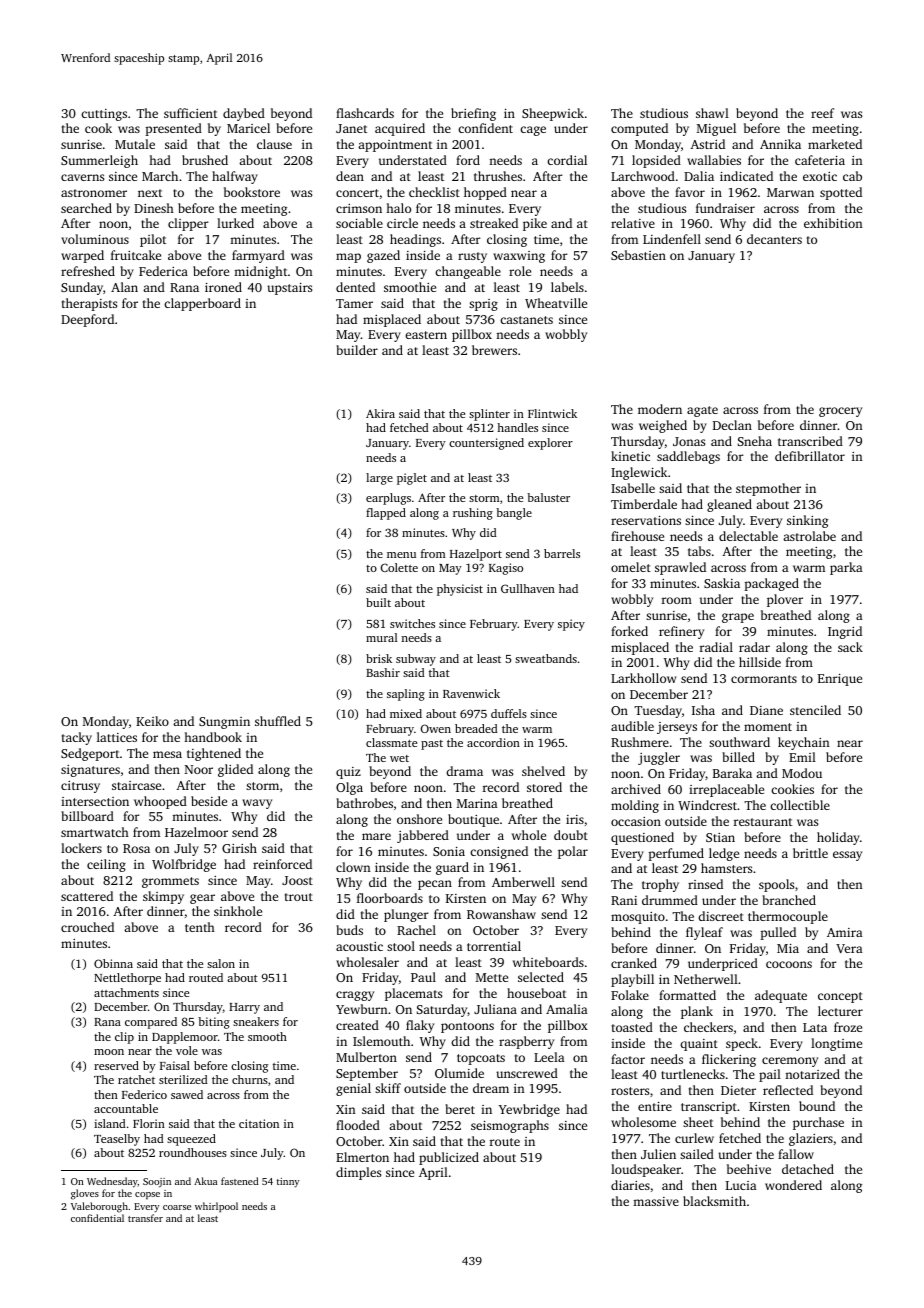 Image resolution: width=924 pixels, height=1308 pixels. What do you see at coordinates (523, 882) in the screenshot?
I see `Amberwell` at bounding box center [523, 882].
